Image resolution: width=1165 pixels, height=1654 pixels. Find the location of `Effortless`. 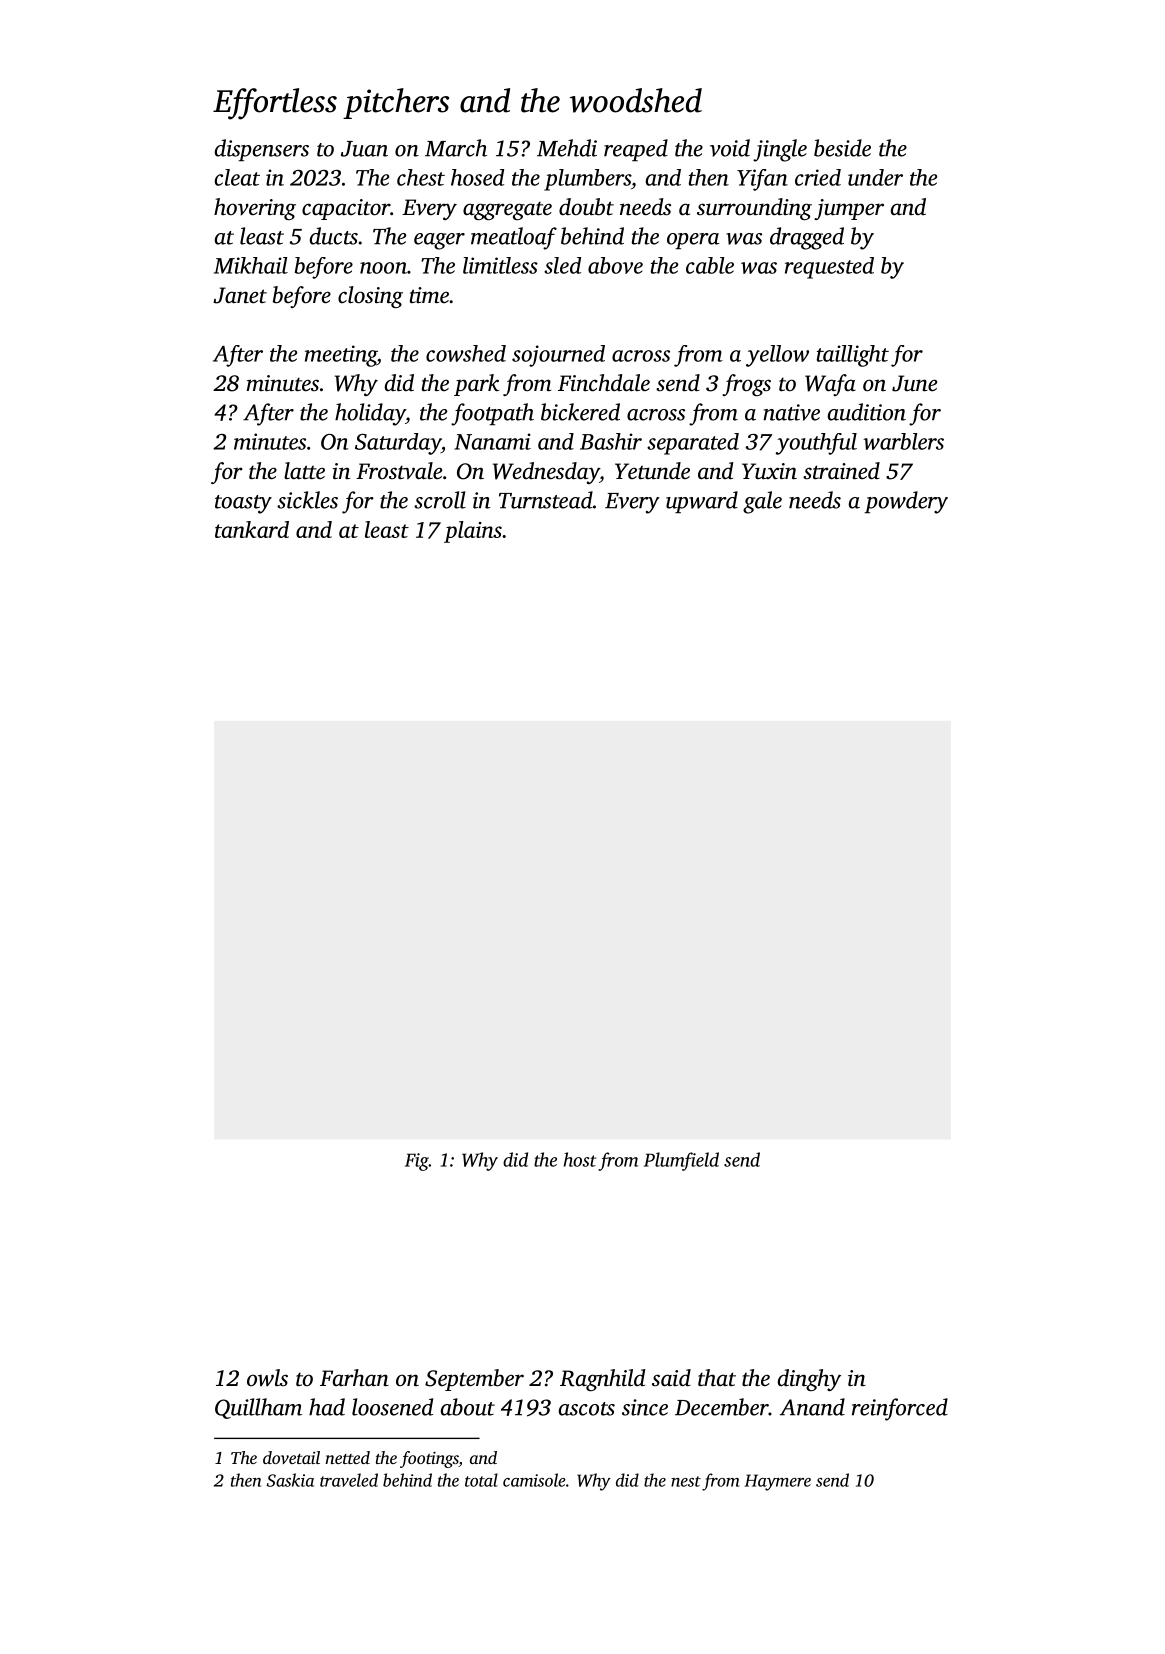

Effortless is located at coordinates (275, 104).
